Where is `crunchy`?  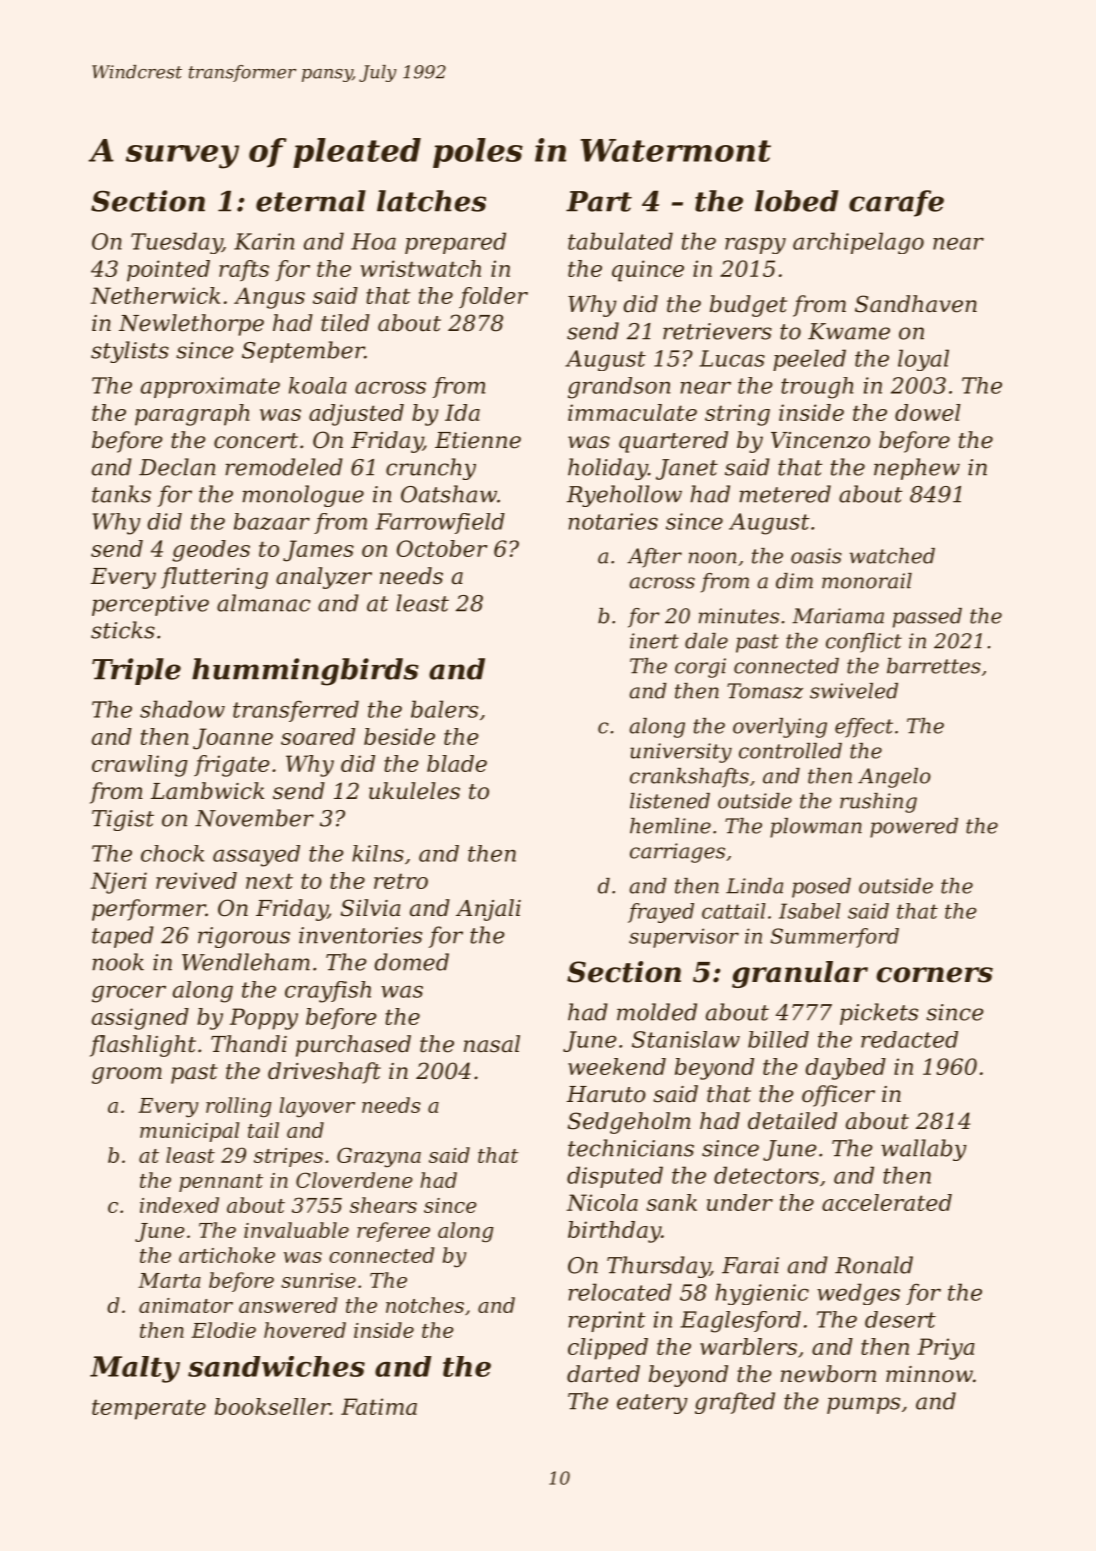 crunchy is located at coordinates (431, 469).
